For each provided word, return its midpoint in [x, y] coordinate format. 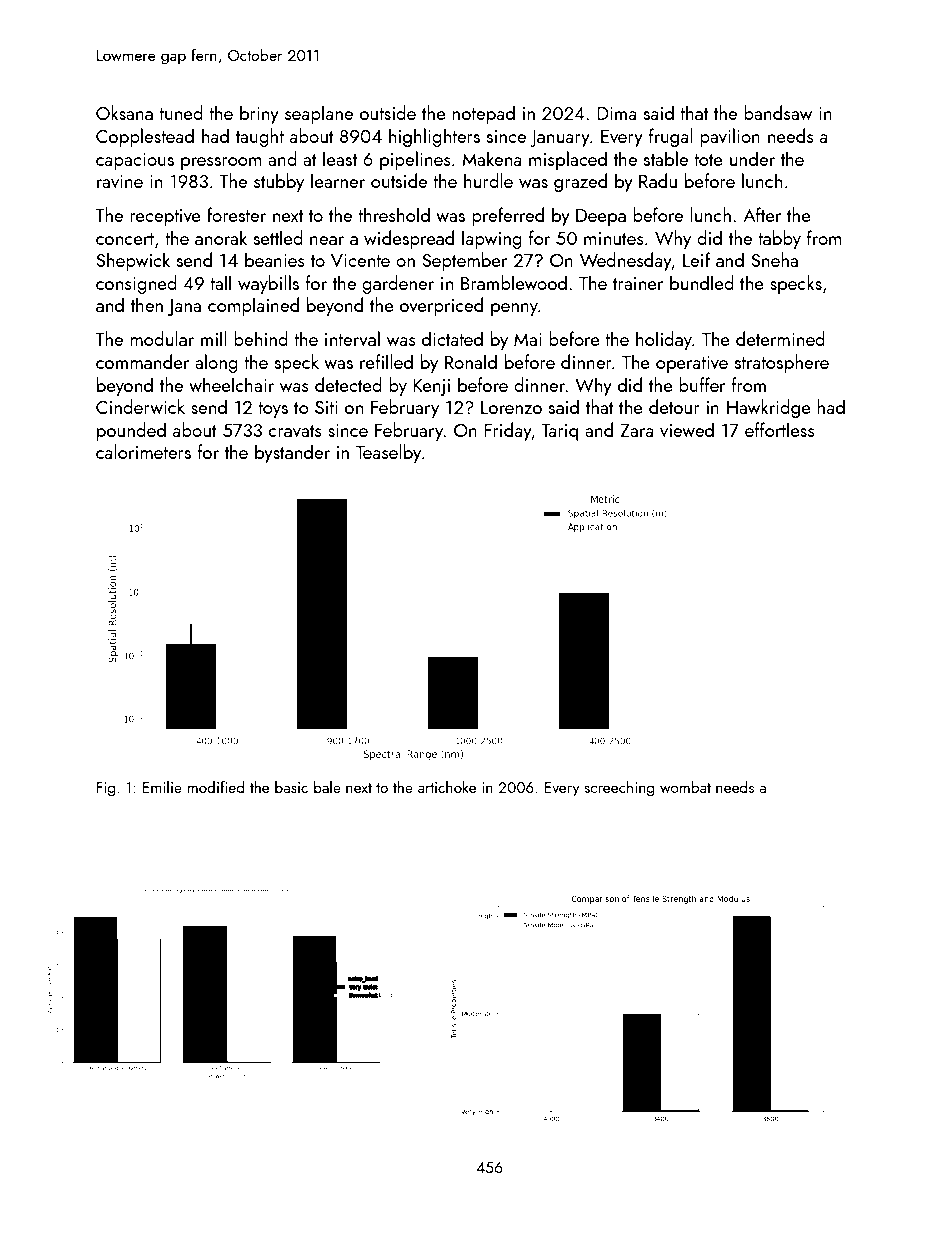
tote [708, 160]
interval [352, 338]
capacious [135, 161]
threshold [394, 214]
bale [327, 787]
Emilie [162, 787]
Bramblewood [514, 282]
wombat [685, 787]
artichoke [447, 787]
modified [215, 787]
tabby [779, 239]
